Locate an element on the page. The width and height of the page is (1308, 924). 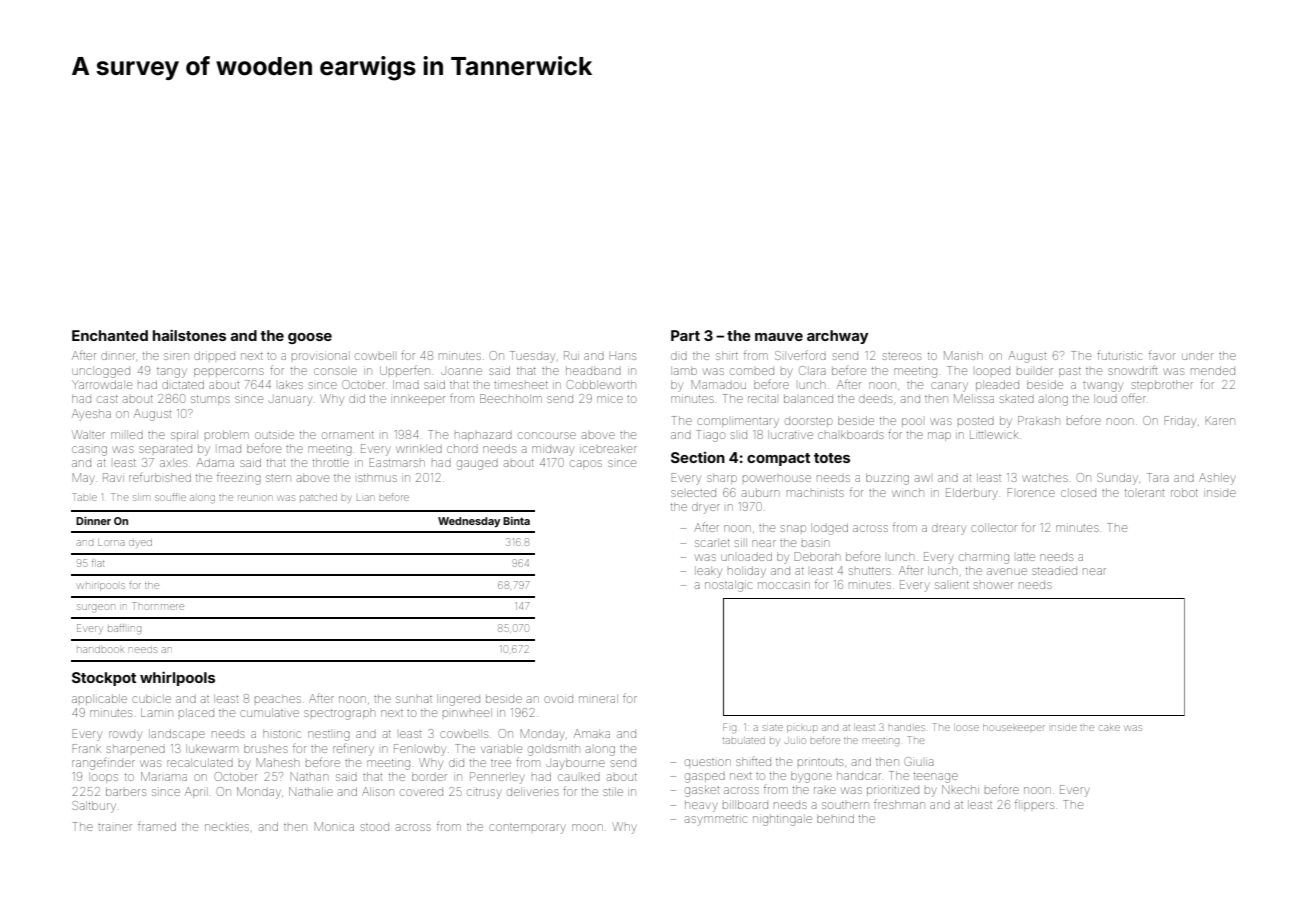
nostalgic is located at coordinates (728, 586).
